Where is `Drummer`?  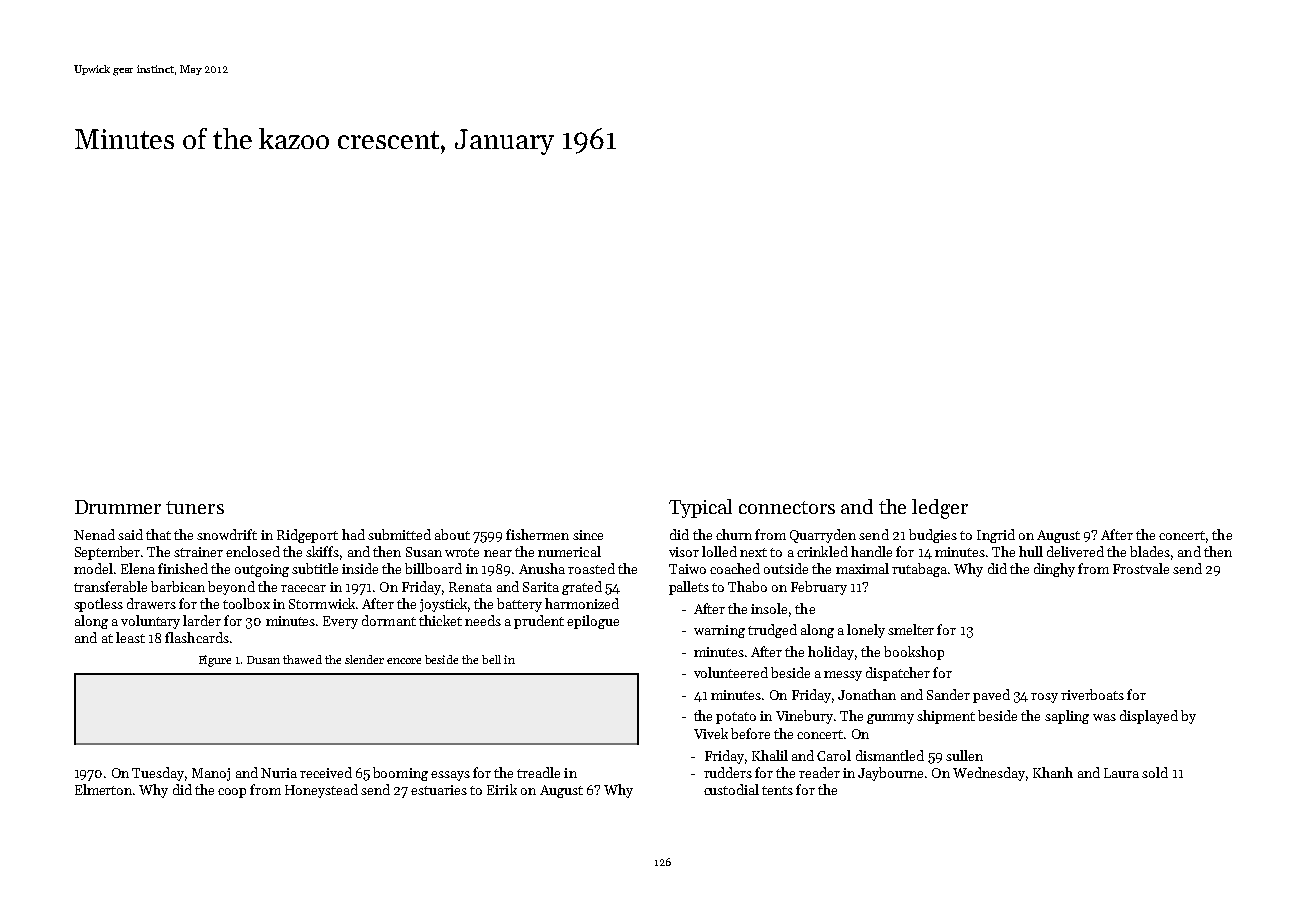 Drummer is located at coordinates (118, 507).
